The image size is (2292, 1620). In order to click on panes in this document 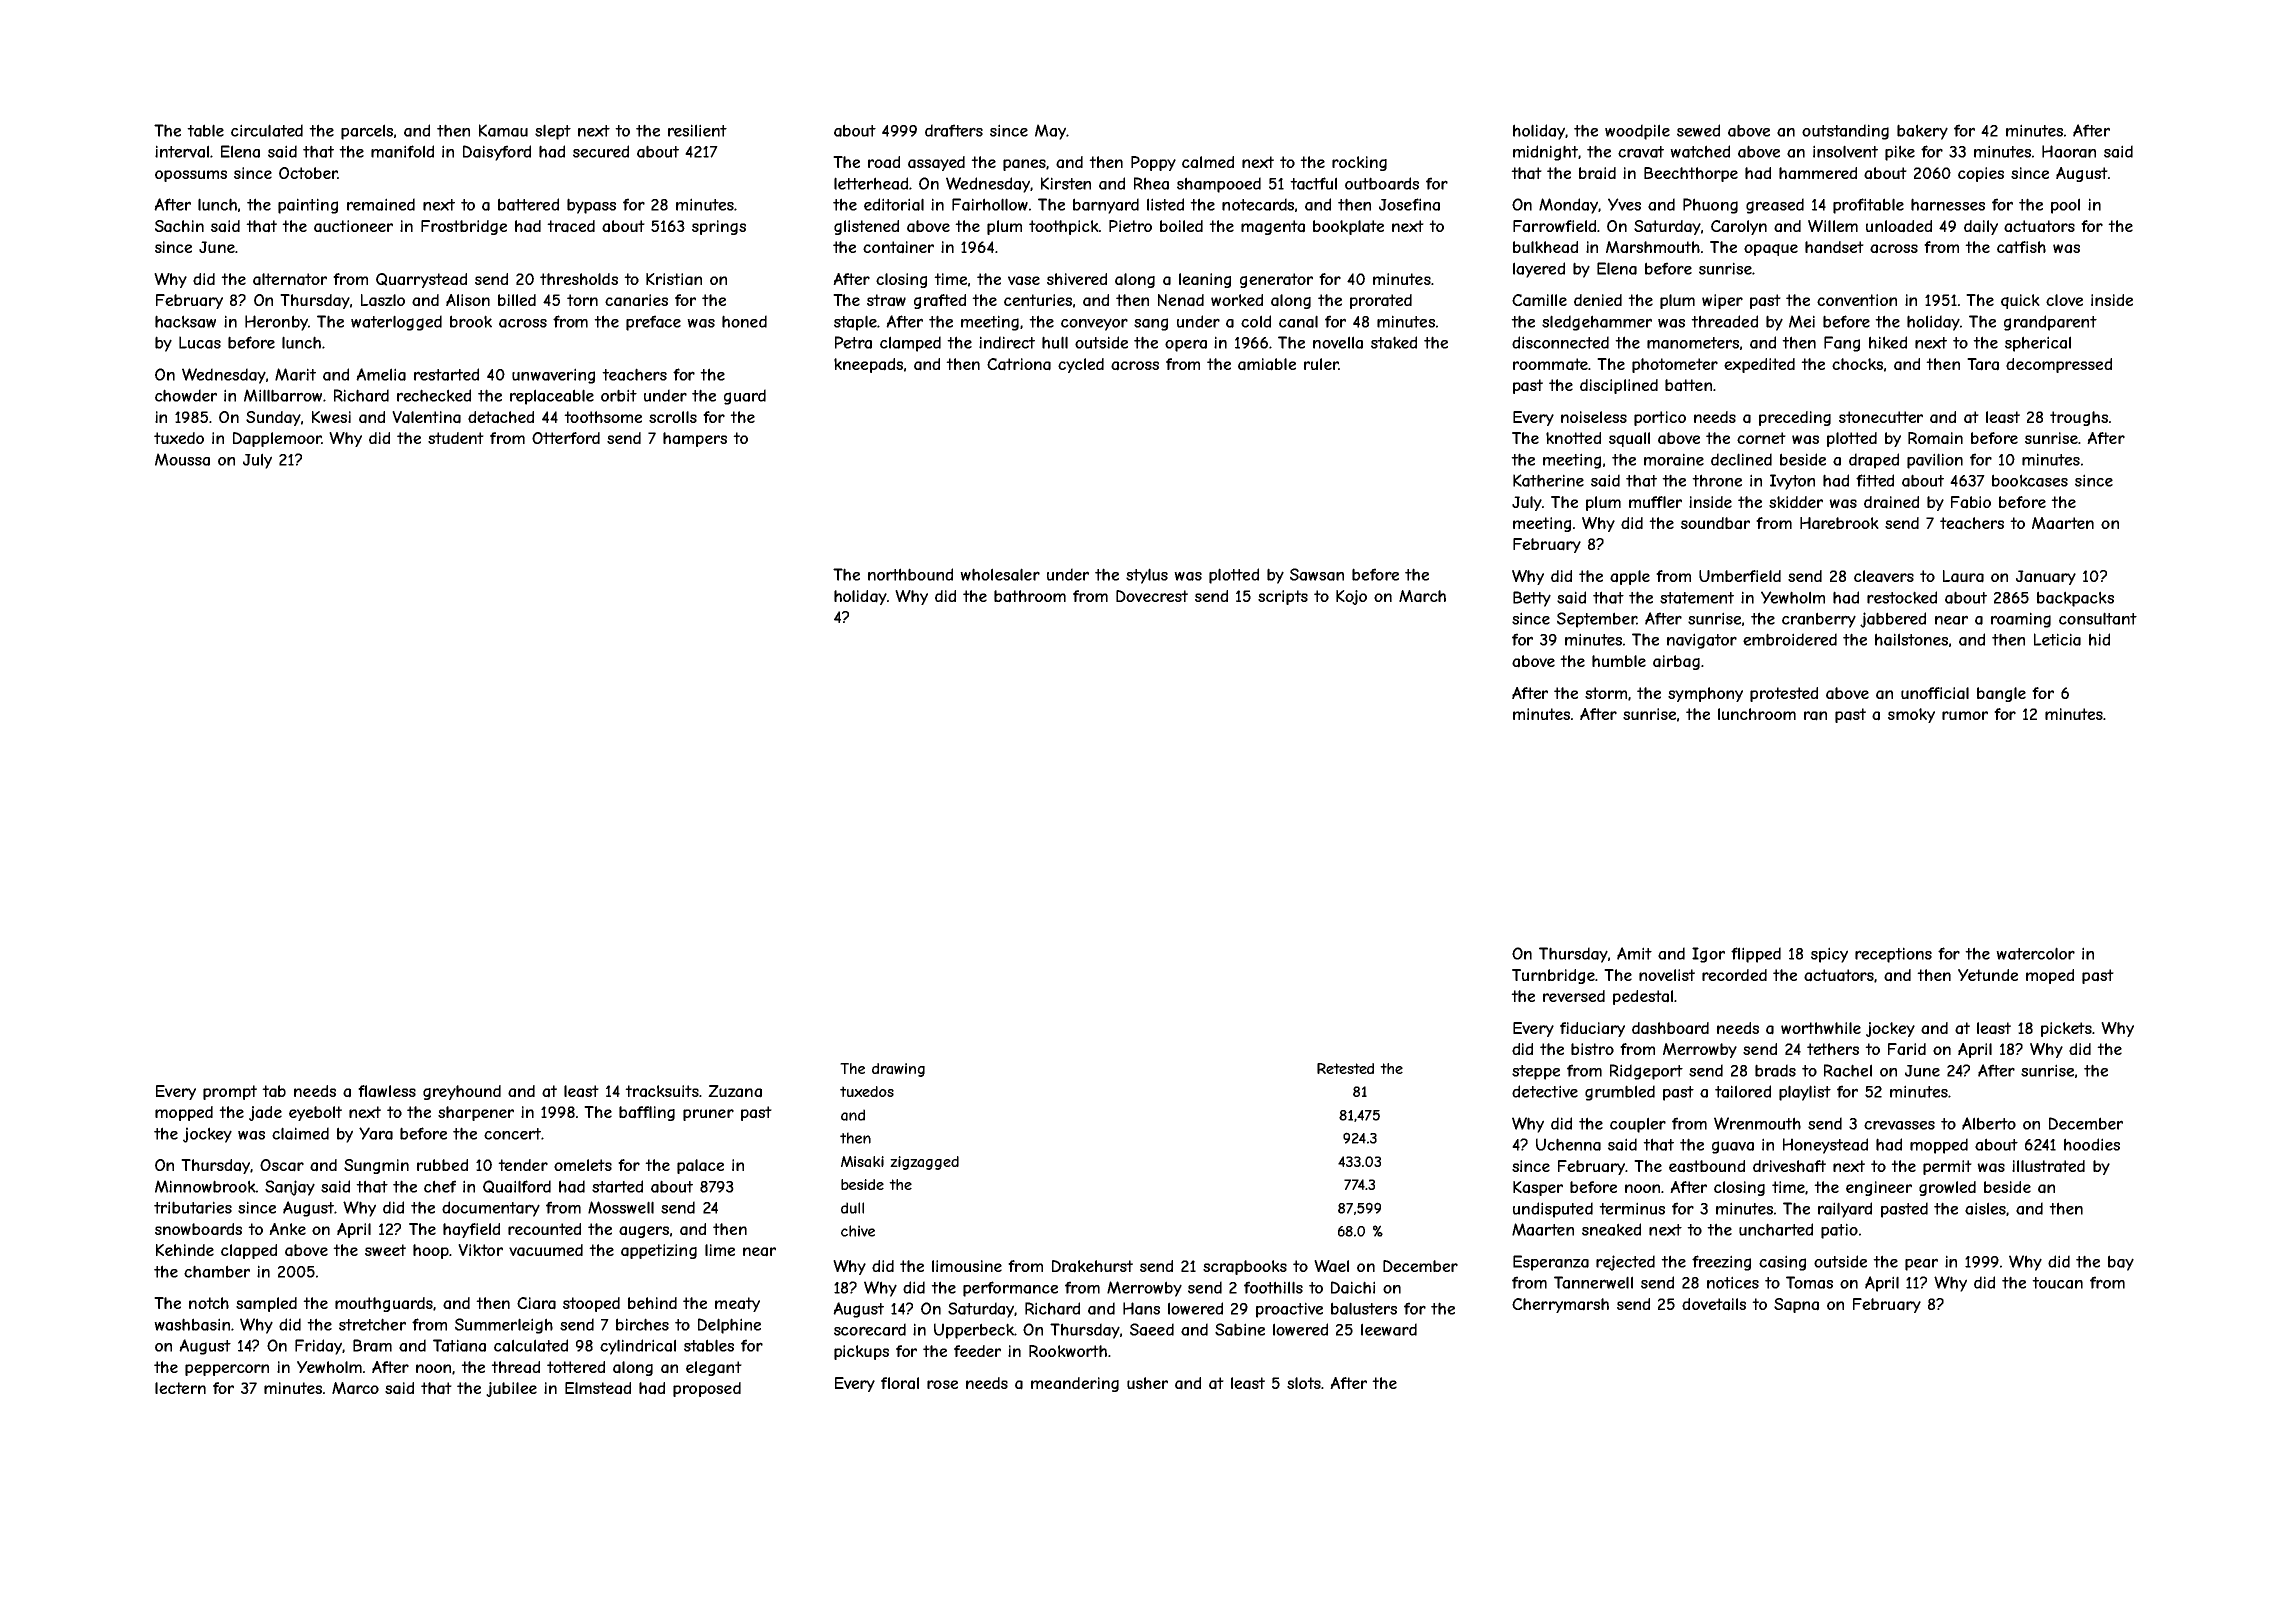, I will do `click(1025, 165)`.
